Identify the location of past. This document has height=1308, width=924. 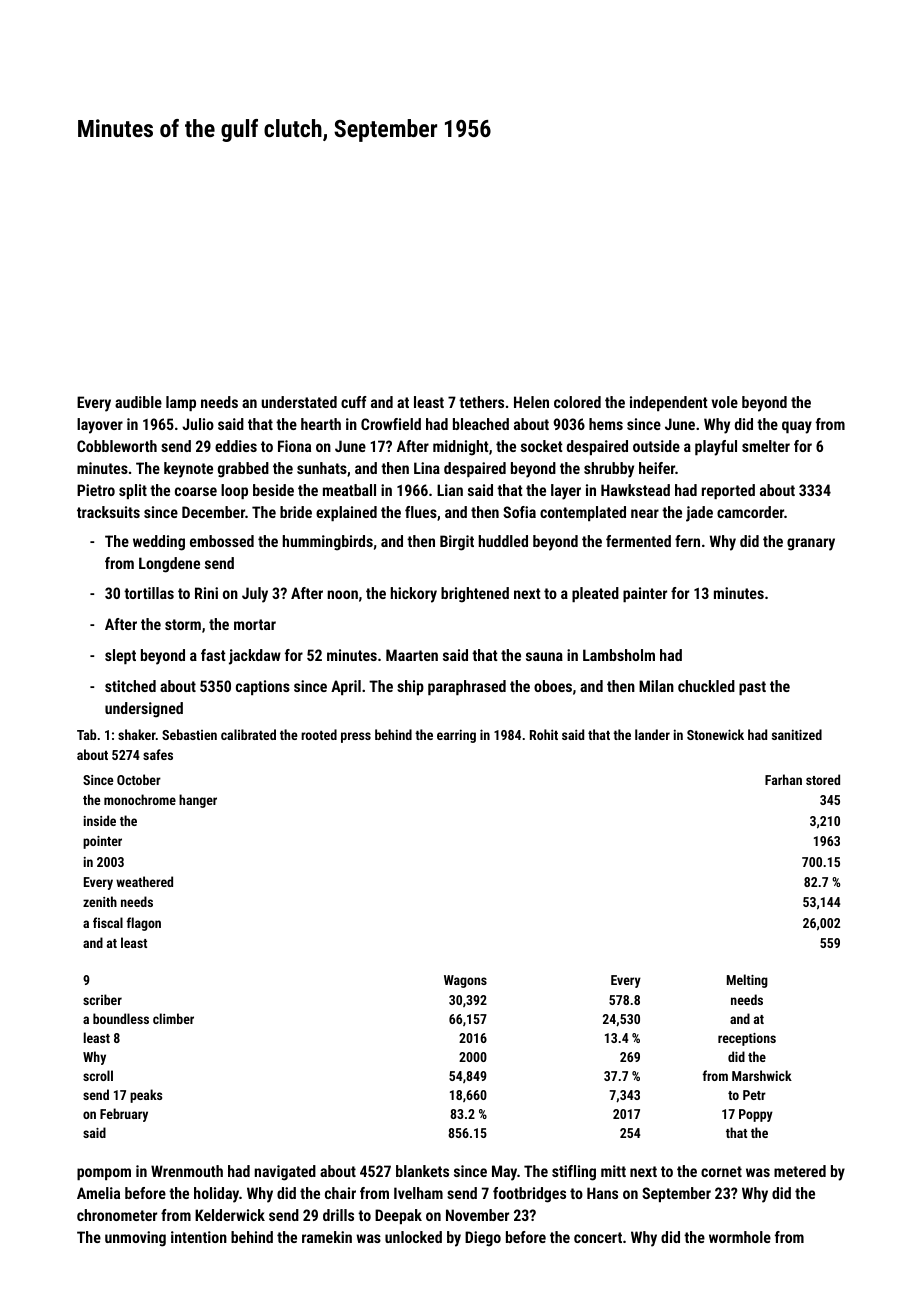
(752, 688).
